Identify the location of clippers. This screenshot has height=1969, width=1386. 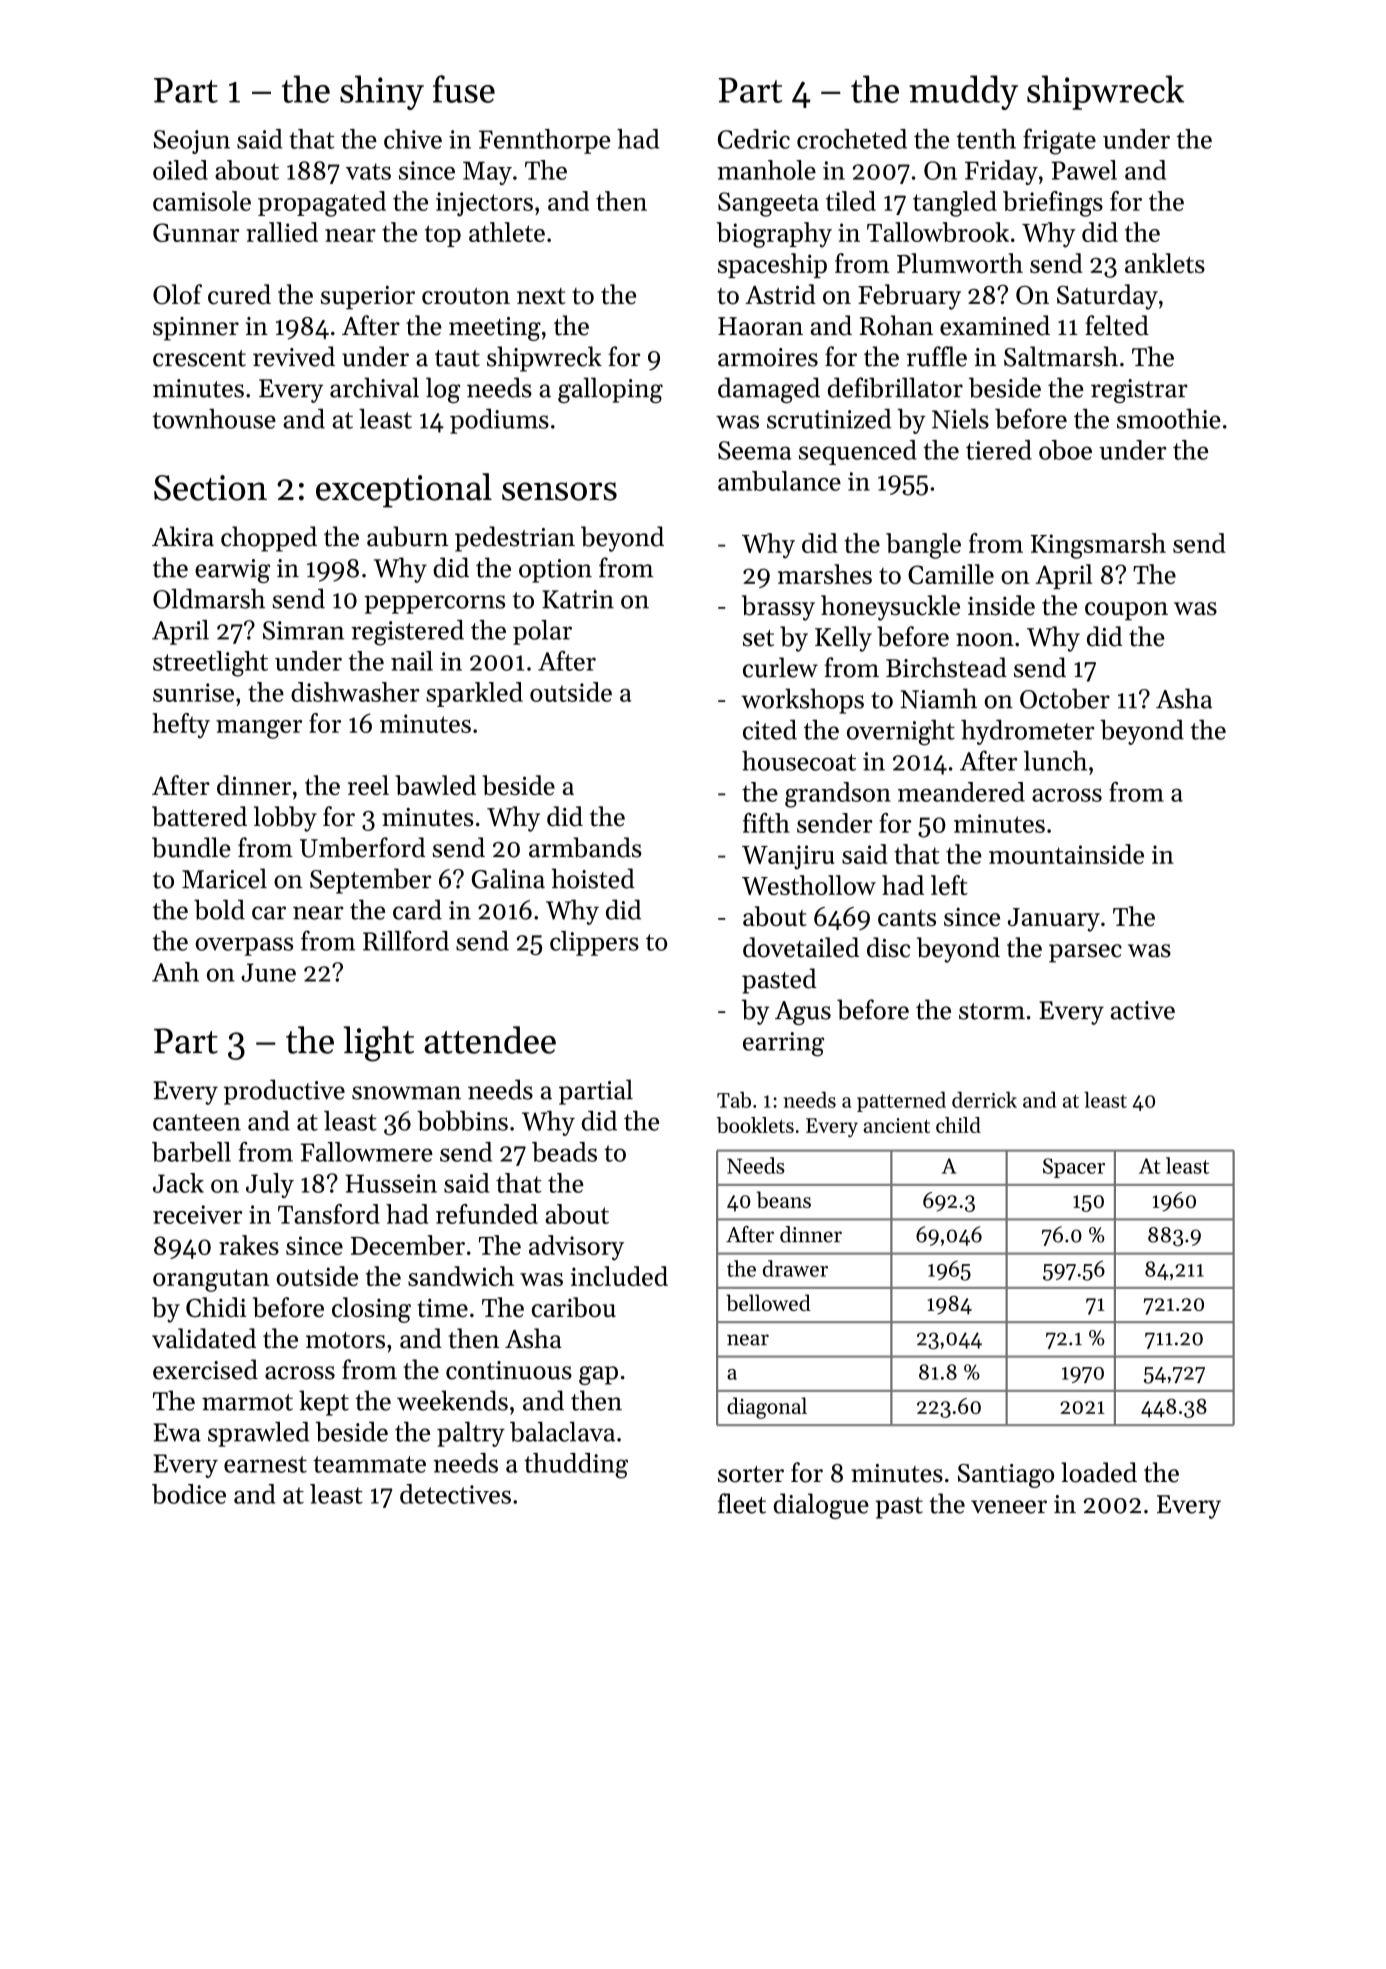
(594, 943).
